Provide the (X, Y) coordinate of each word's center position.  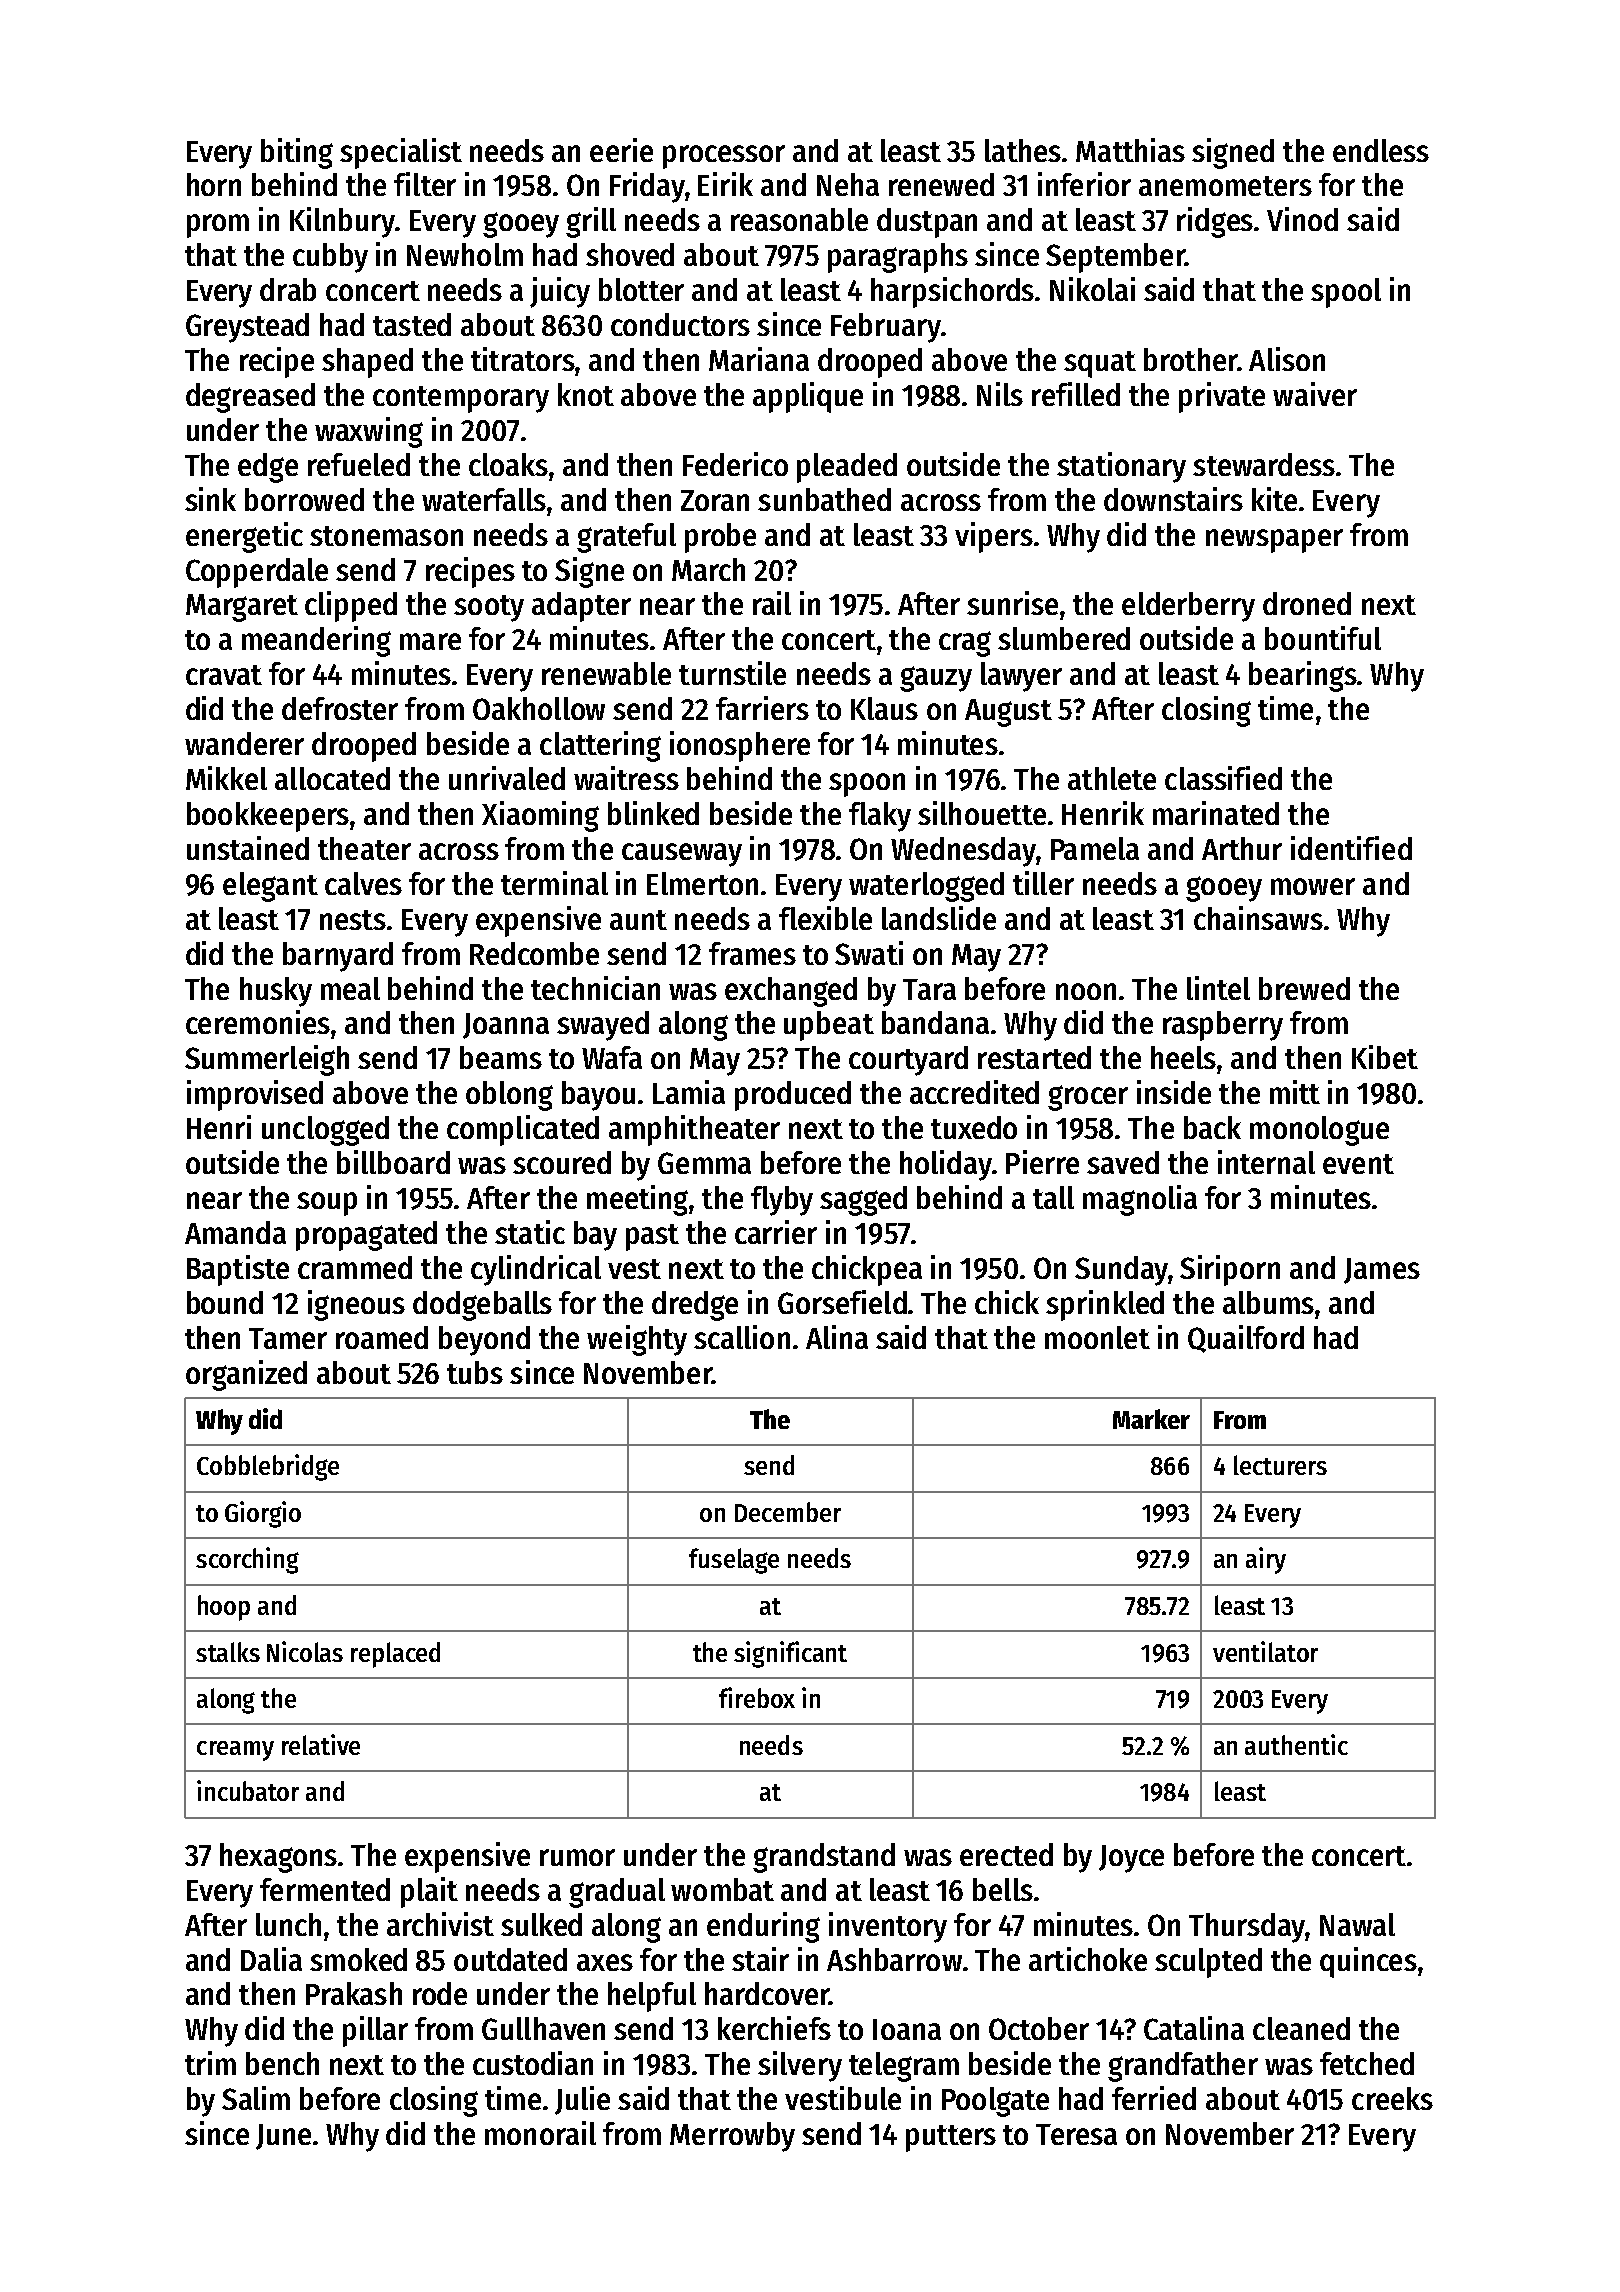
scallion (742, 1337)
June (283, 2137)
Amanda (235, 1232)
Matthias (1130, 150)
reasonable (799, 219)
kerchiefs (774, 2028)
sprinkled (1105, 1305)
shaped (367, 363)
